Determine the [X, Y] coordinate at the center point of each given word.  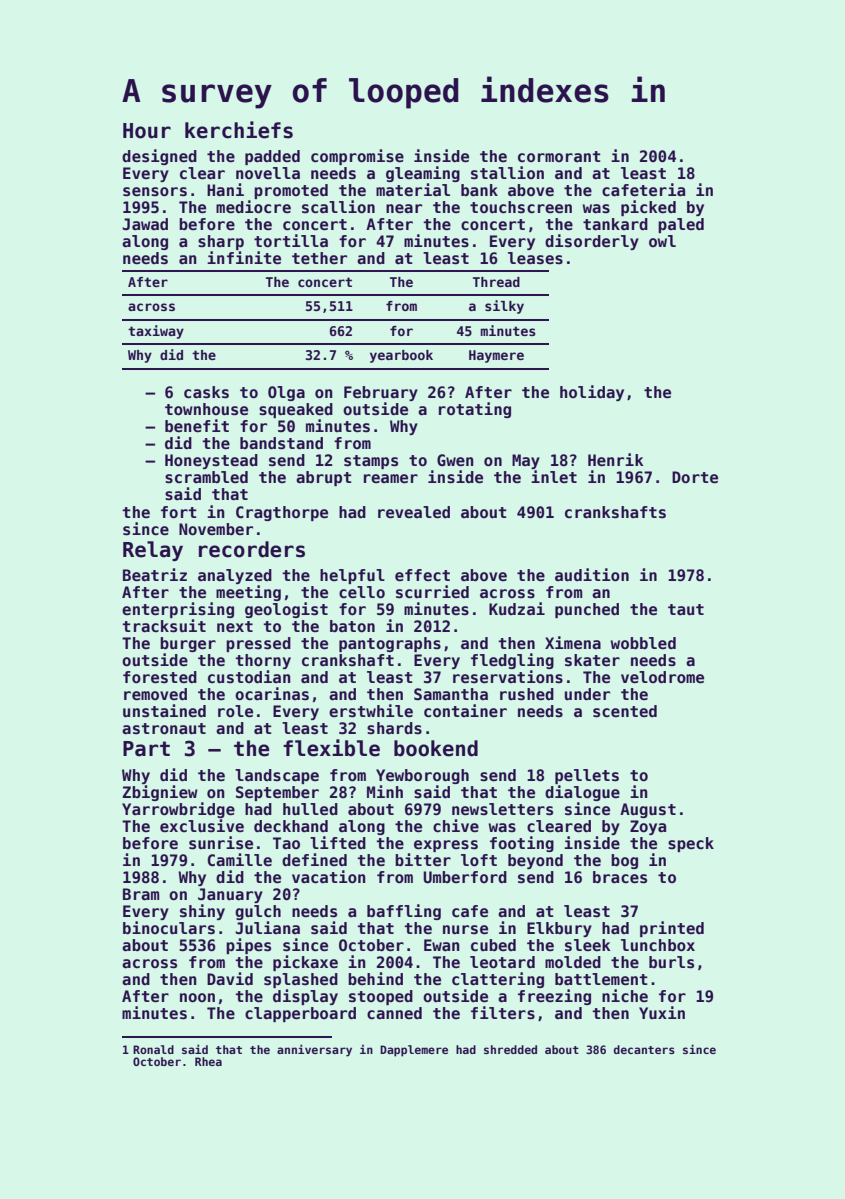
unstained [164, 711]
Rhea [208, 1061]
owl [662, 241]
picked [648, 208]
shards [394, 728]
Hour [147, 131]
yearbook [401, 356]
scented [625, 711]
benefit [197, 425]
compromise [357, 157]
